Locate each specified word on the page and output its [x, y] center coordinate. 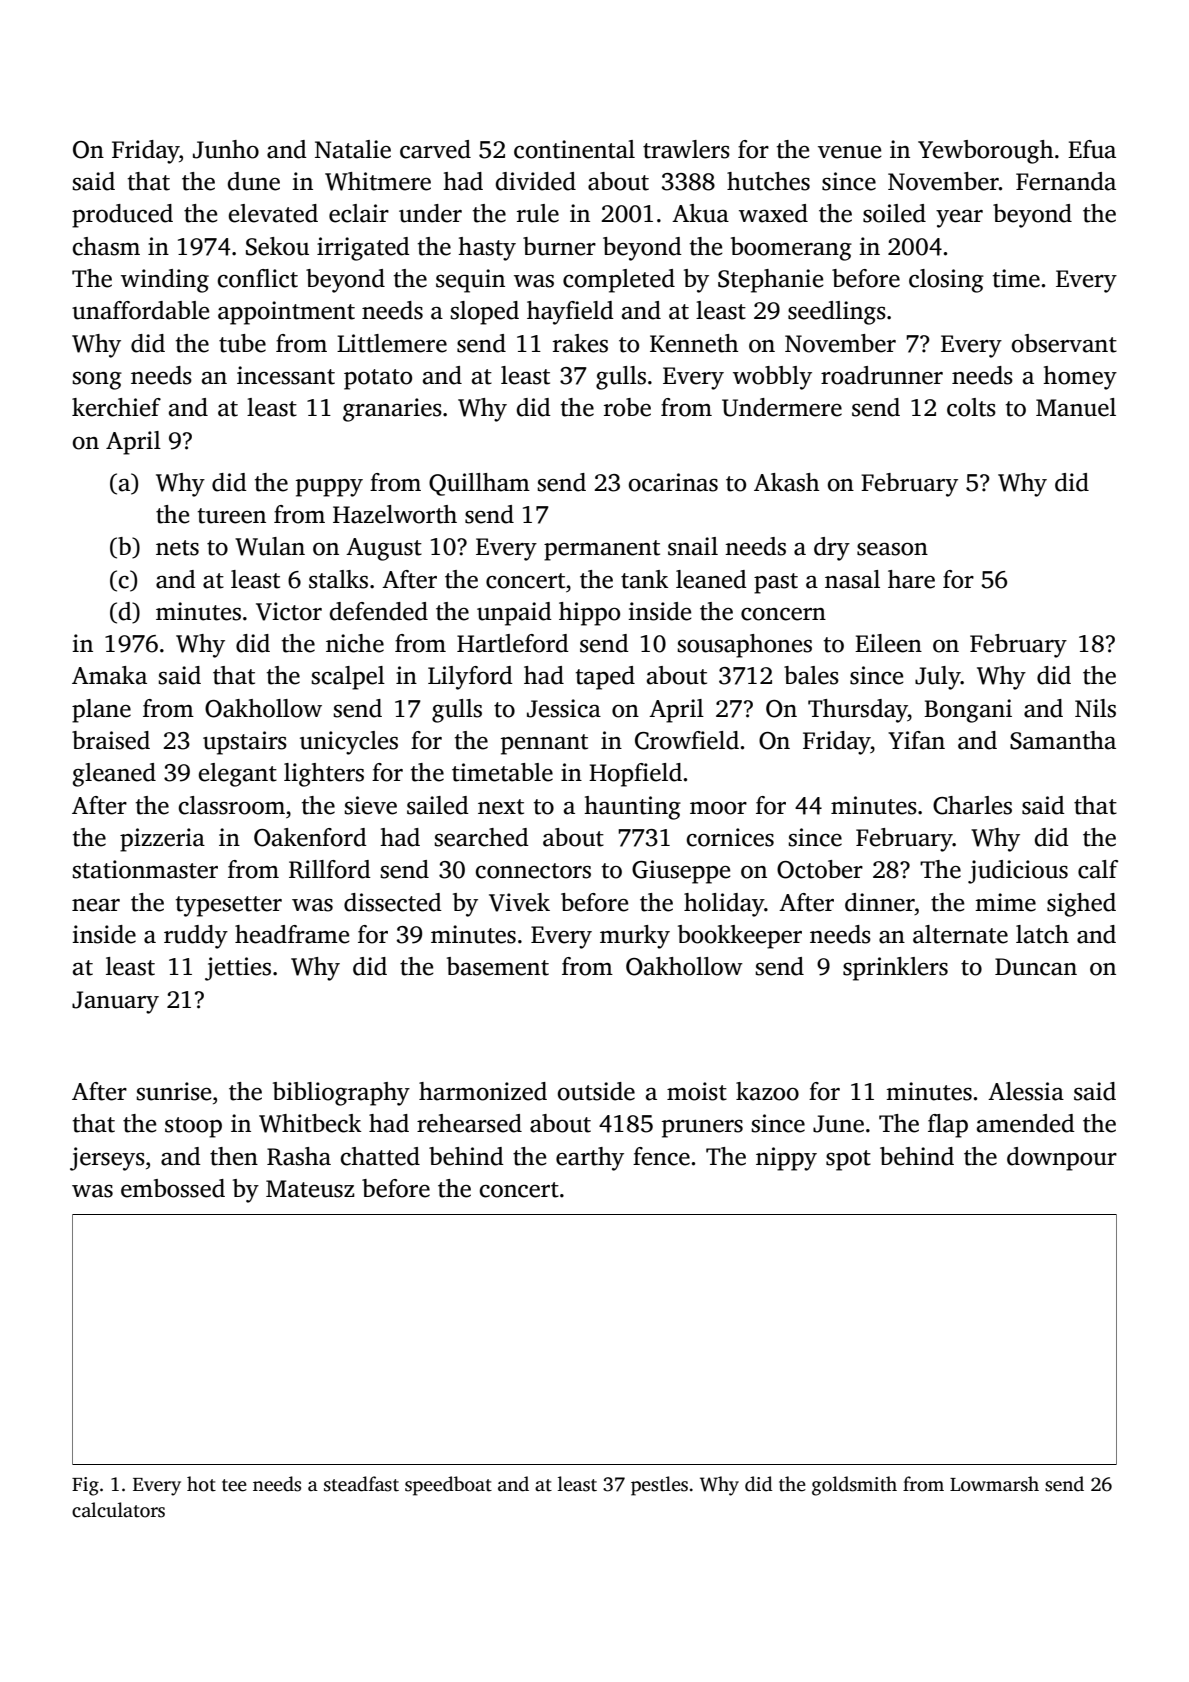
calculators [118, 1510]
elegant [238, 775]
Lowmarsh [994, 1484]
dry [832, 549]
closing [946, 281]
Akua [700, 213]
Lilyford [470, 678]
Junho [226, 149]
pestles [659, 1486]
